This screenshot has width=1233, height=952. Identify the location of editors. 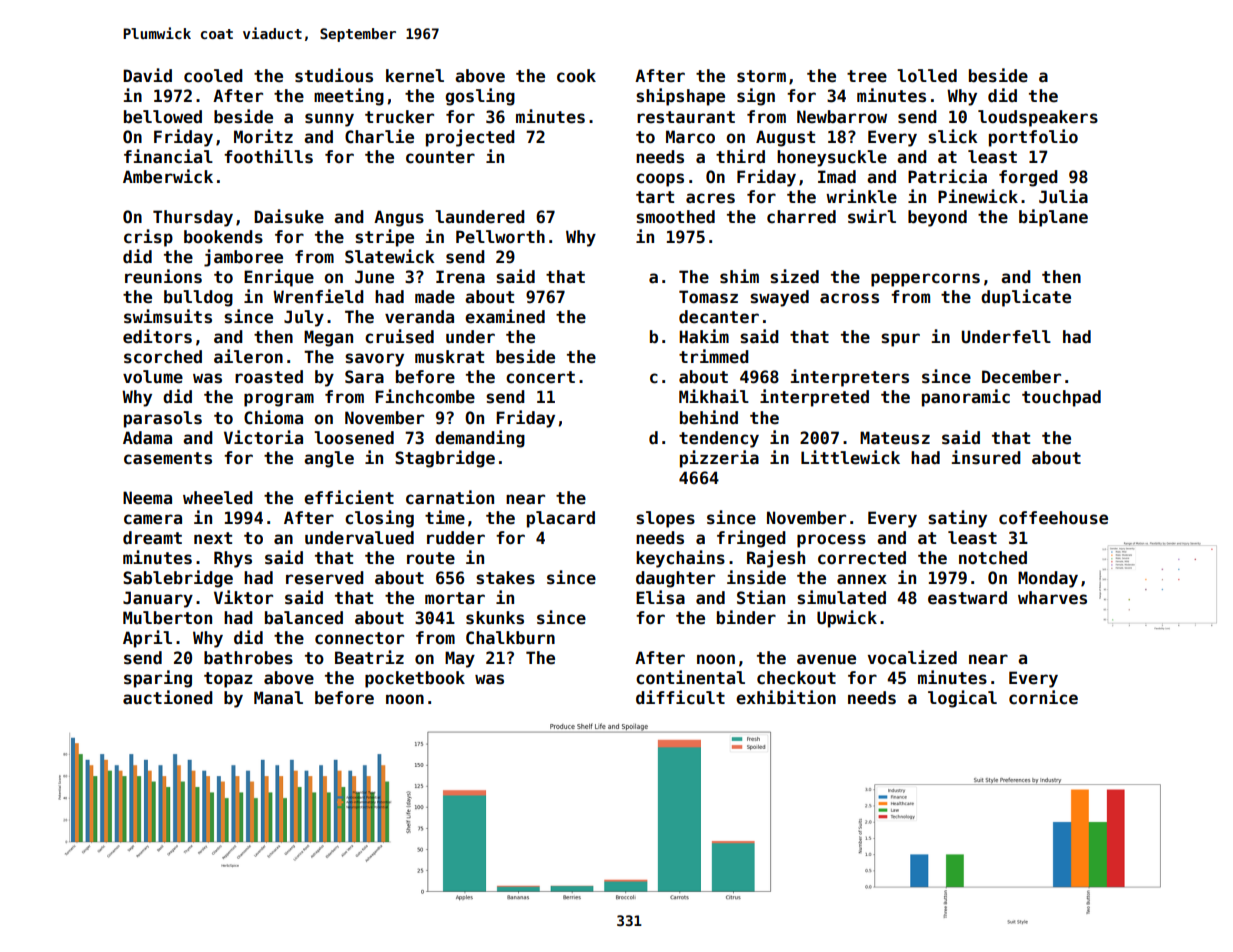
(157, 336).
